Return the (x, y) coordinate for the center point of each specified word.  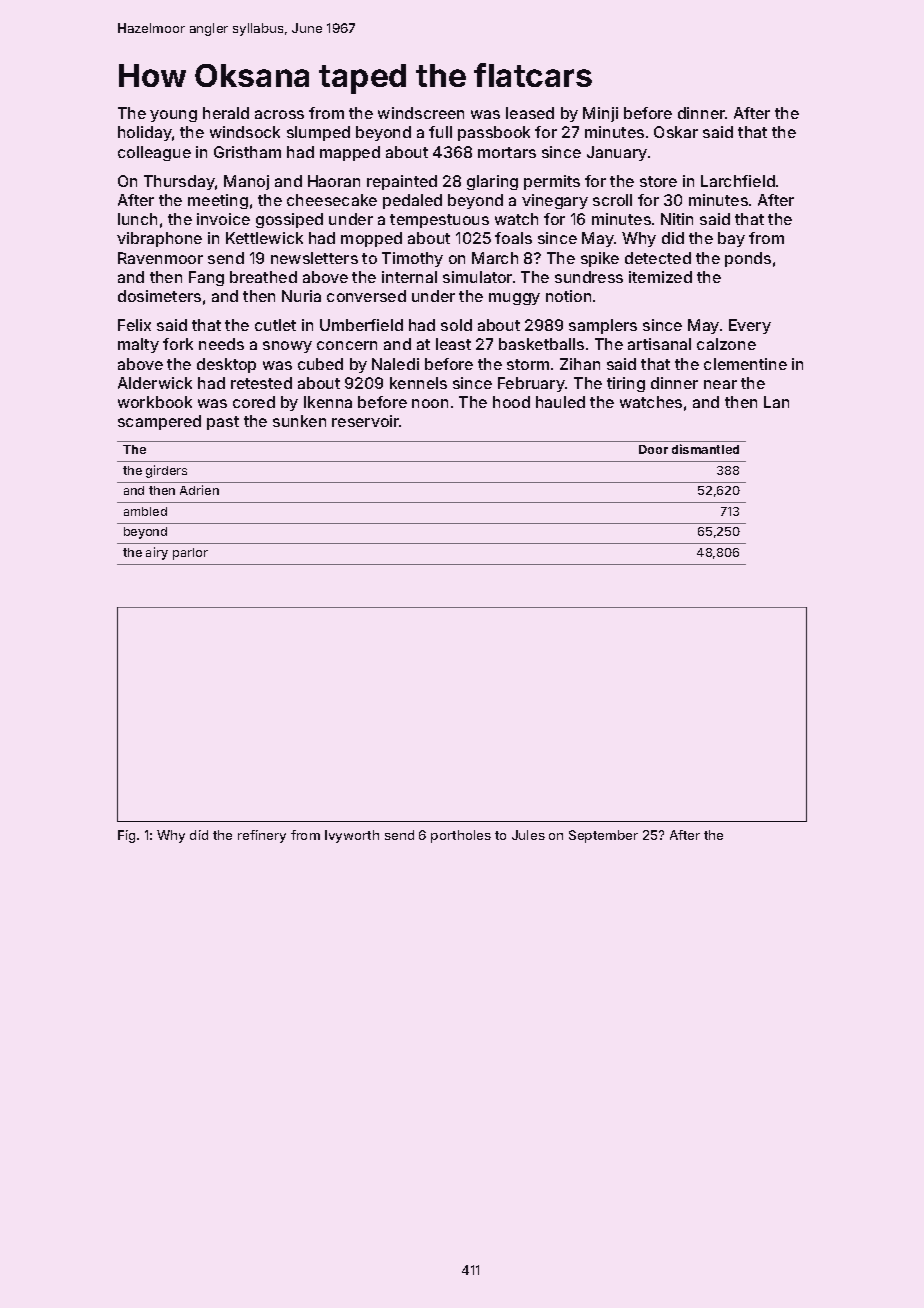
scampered (159, 422)
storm (528, 364)
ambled (145, 511)
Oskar (676, 132)
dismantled (705, 449)
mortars (507, 152)
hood (511, 402)
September (603, 836)
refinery (262, 836)
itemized (660, 277)
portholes (461, 836)
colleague (154, 153)
